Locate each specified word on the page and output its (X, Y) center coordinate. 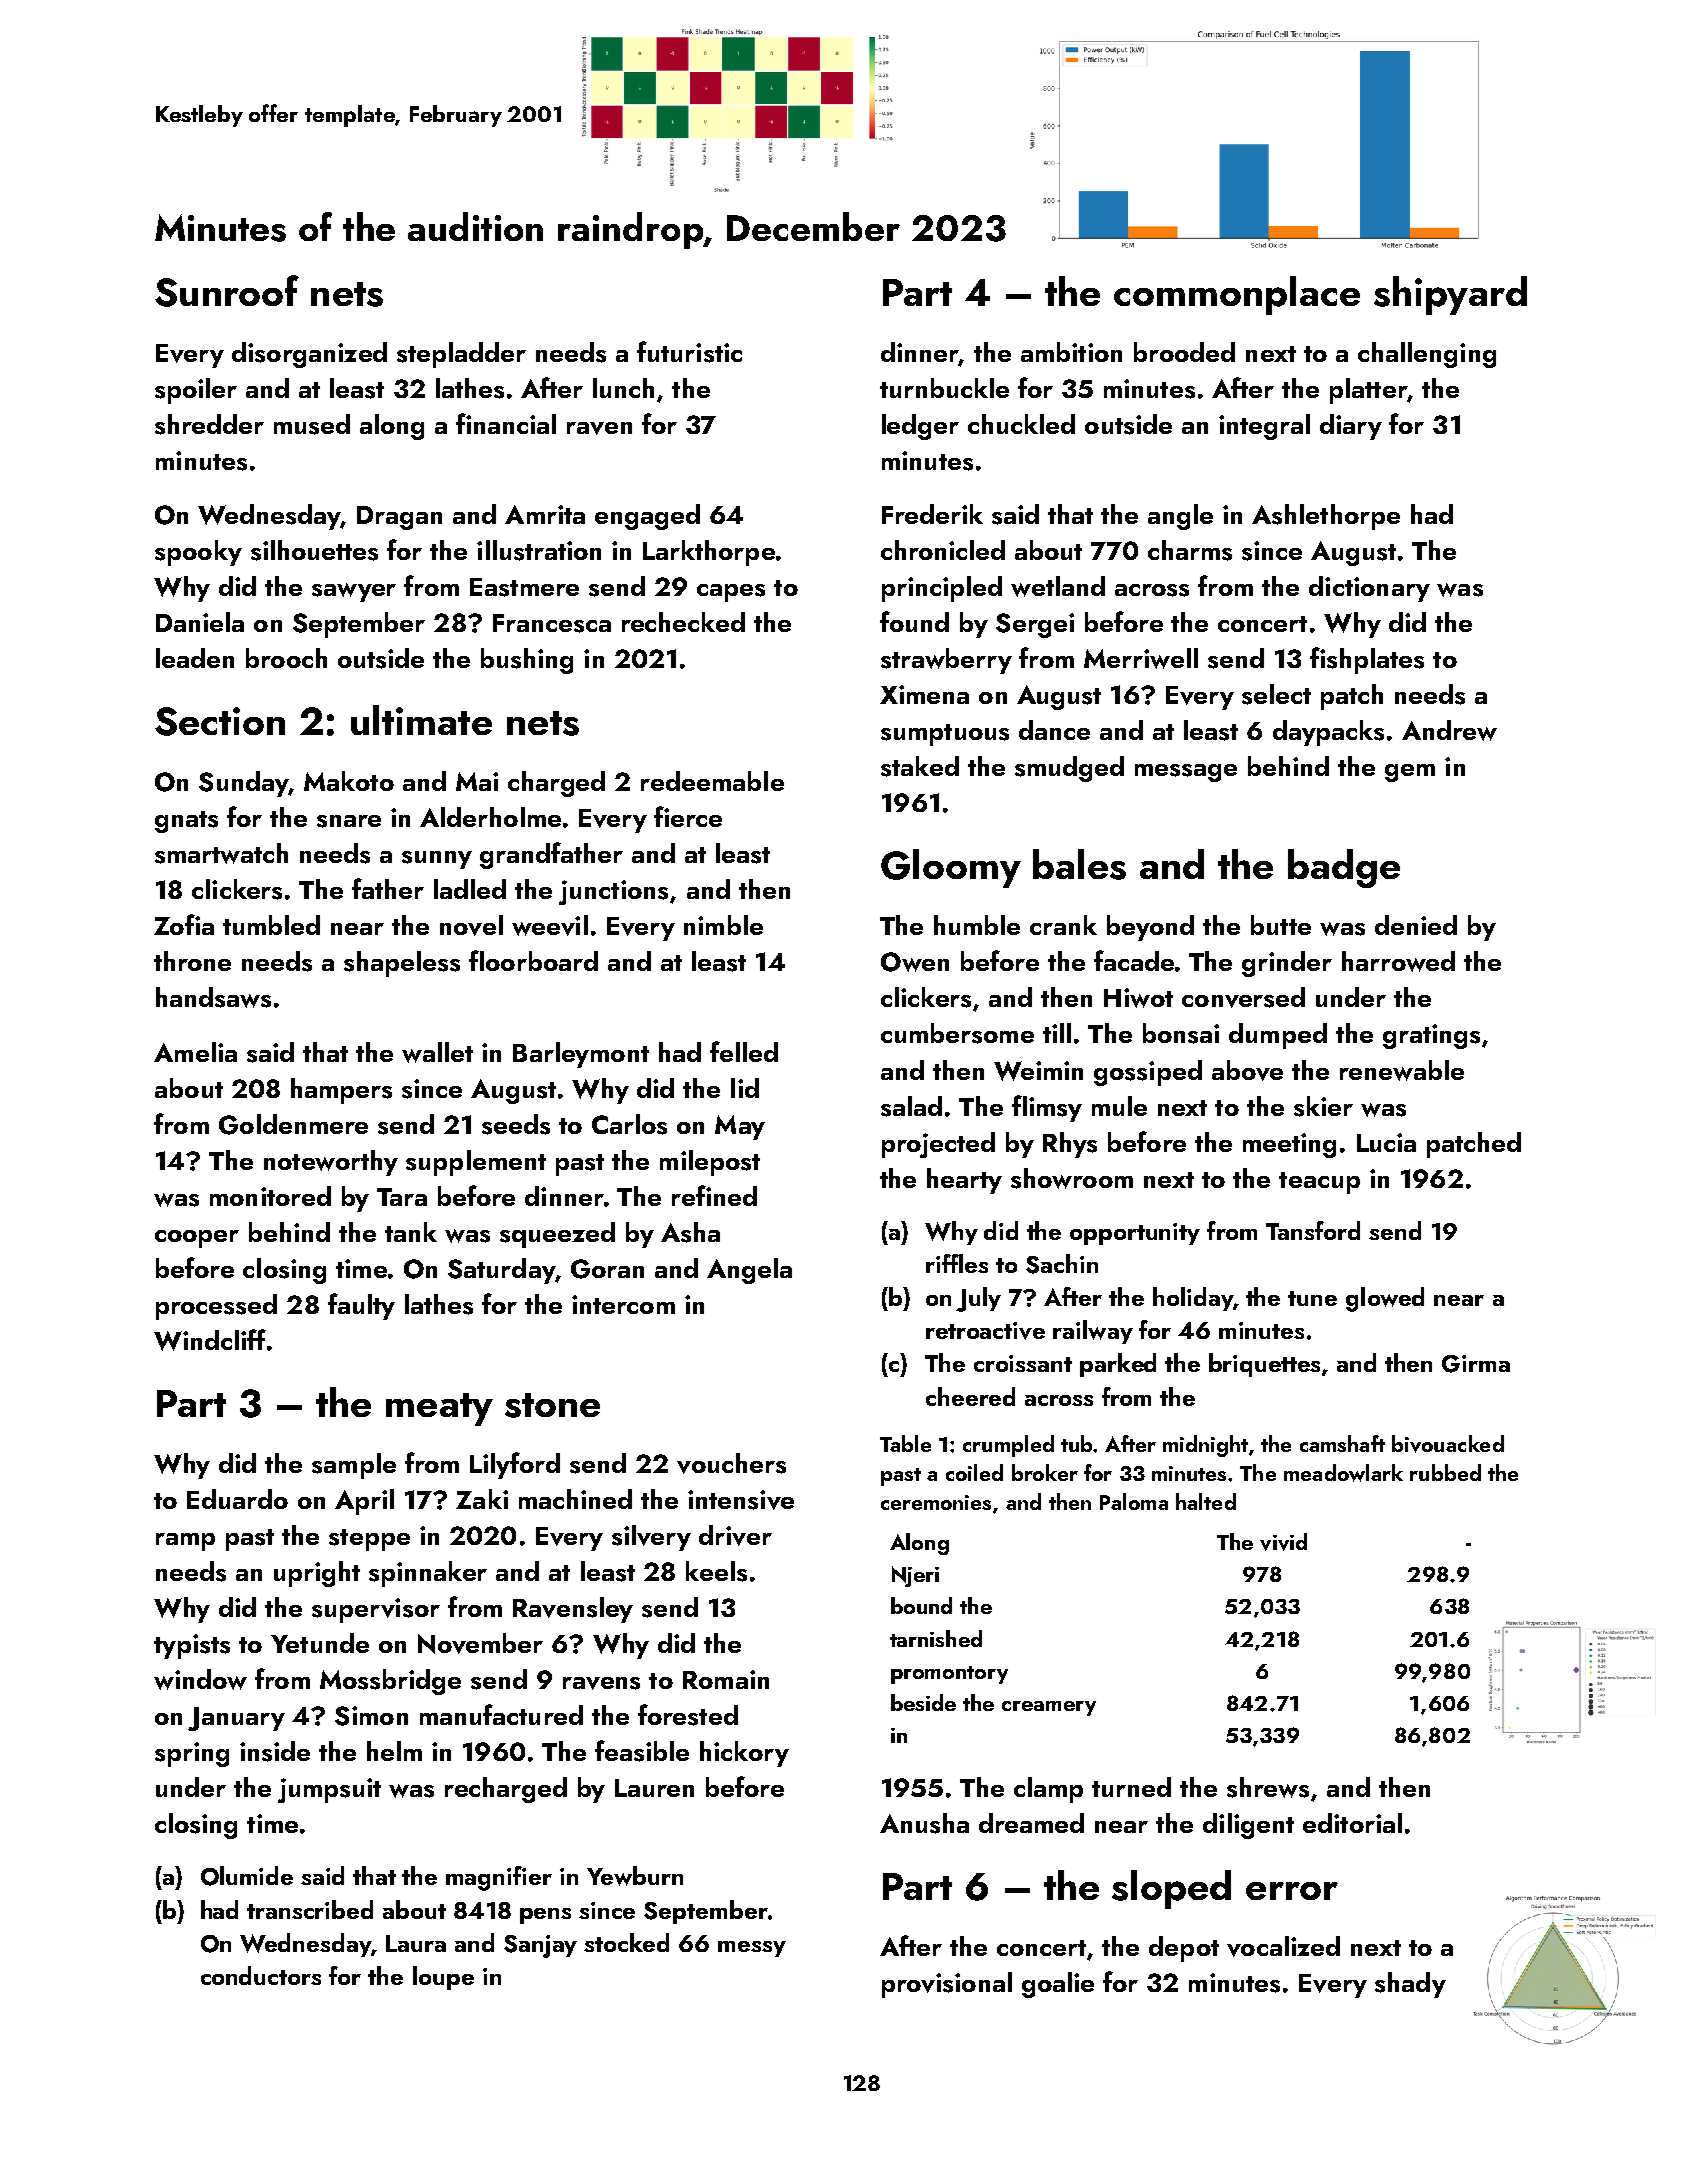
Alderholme (490, 817)
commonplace (1237, 295)
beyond (1150, 928)
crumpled (1008, 1446)
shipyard (1450, 295)
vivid (1283, 1542)
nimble (723, 925)
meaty (439, 1409)
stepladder (461, 355)
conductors (261, 1975)
